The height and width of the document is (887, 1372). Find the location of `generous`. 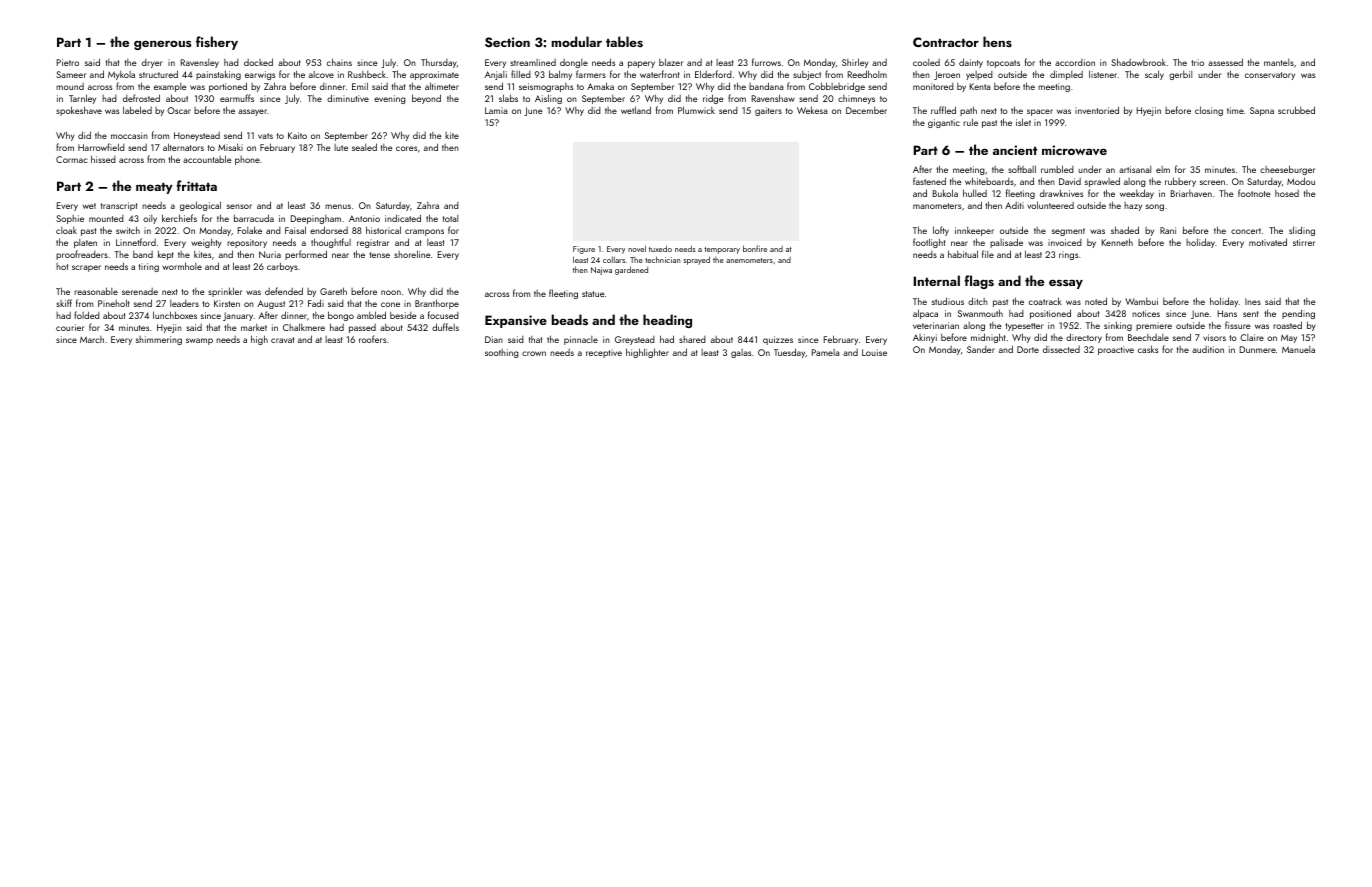

generous is located at coordinates (162, 45).
